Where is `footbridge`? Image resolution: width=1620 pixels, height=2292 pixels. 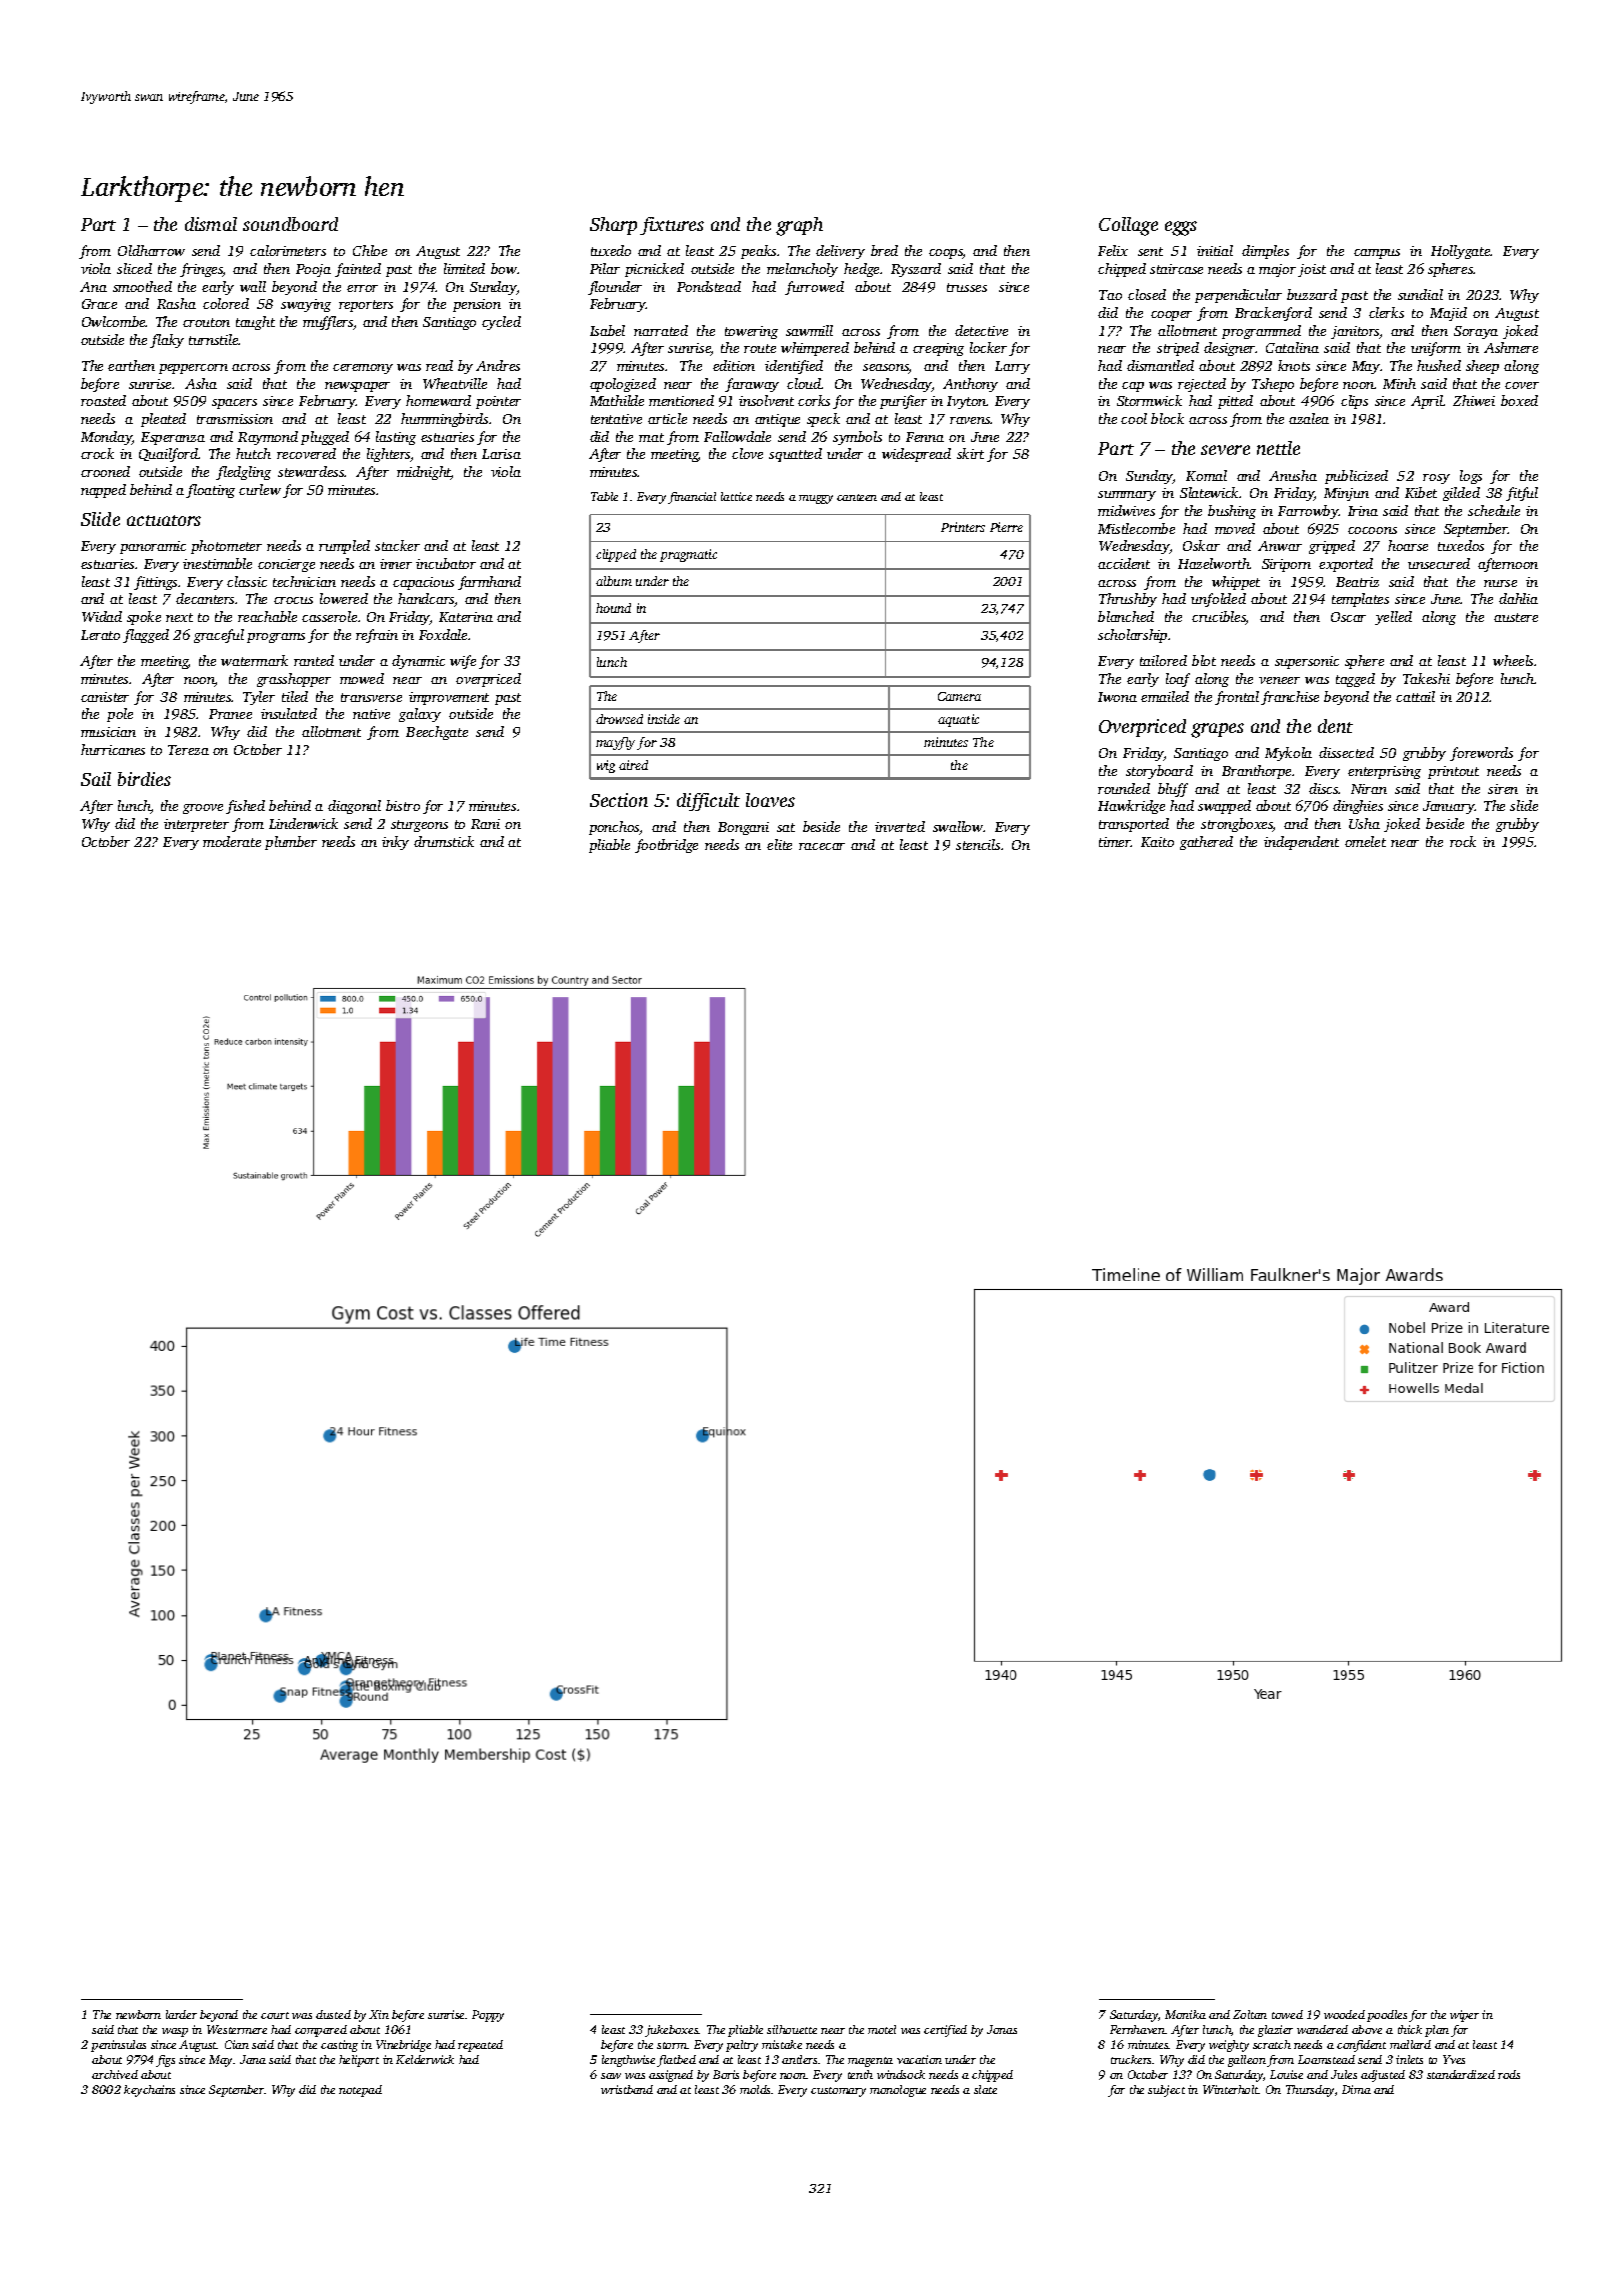 footbridge is located at coordinates (666, 846).
